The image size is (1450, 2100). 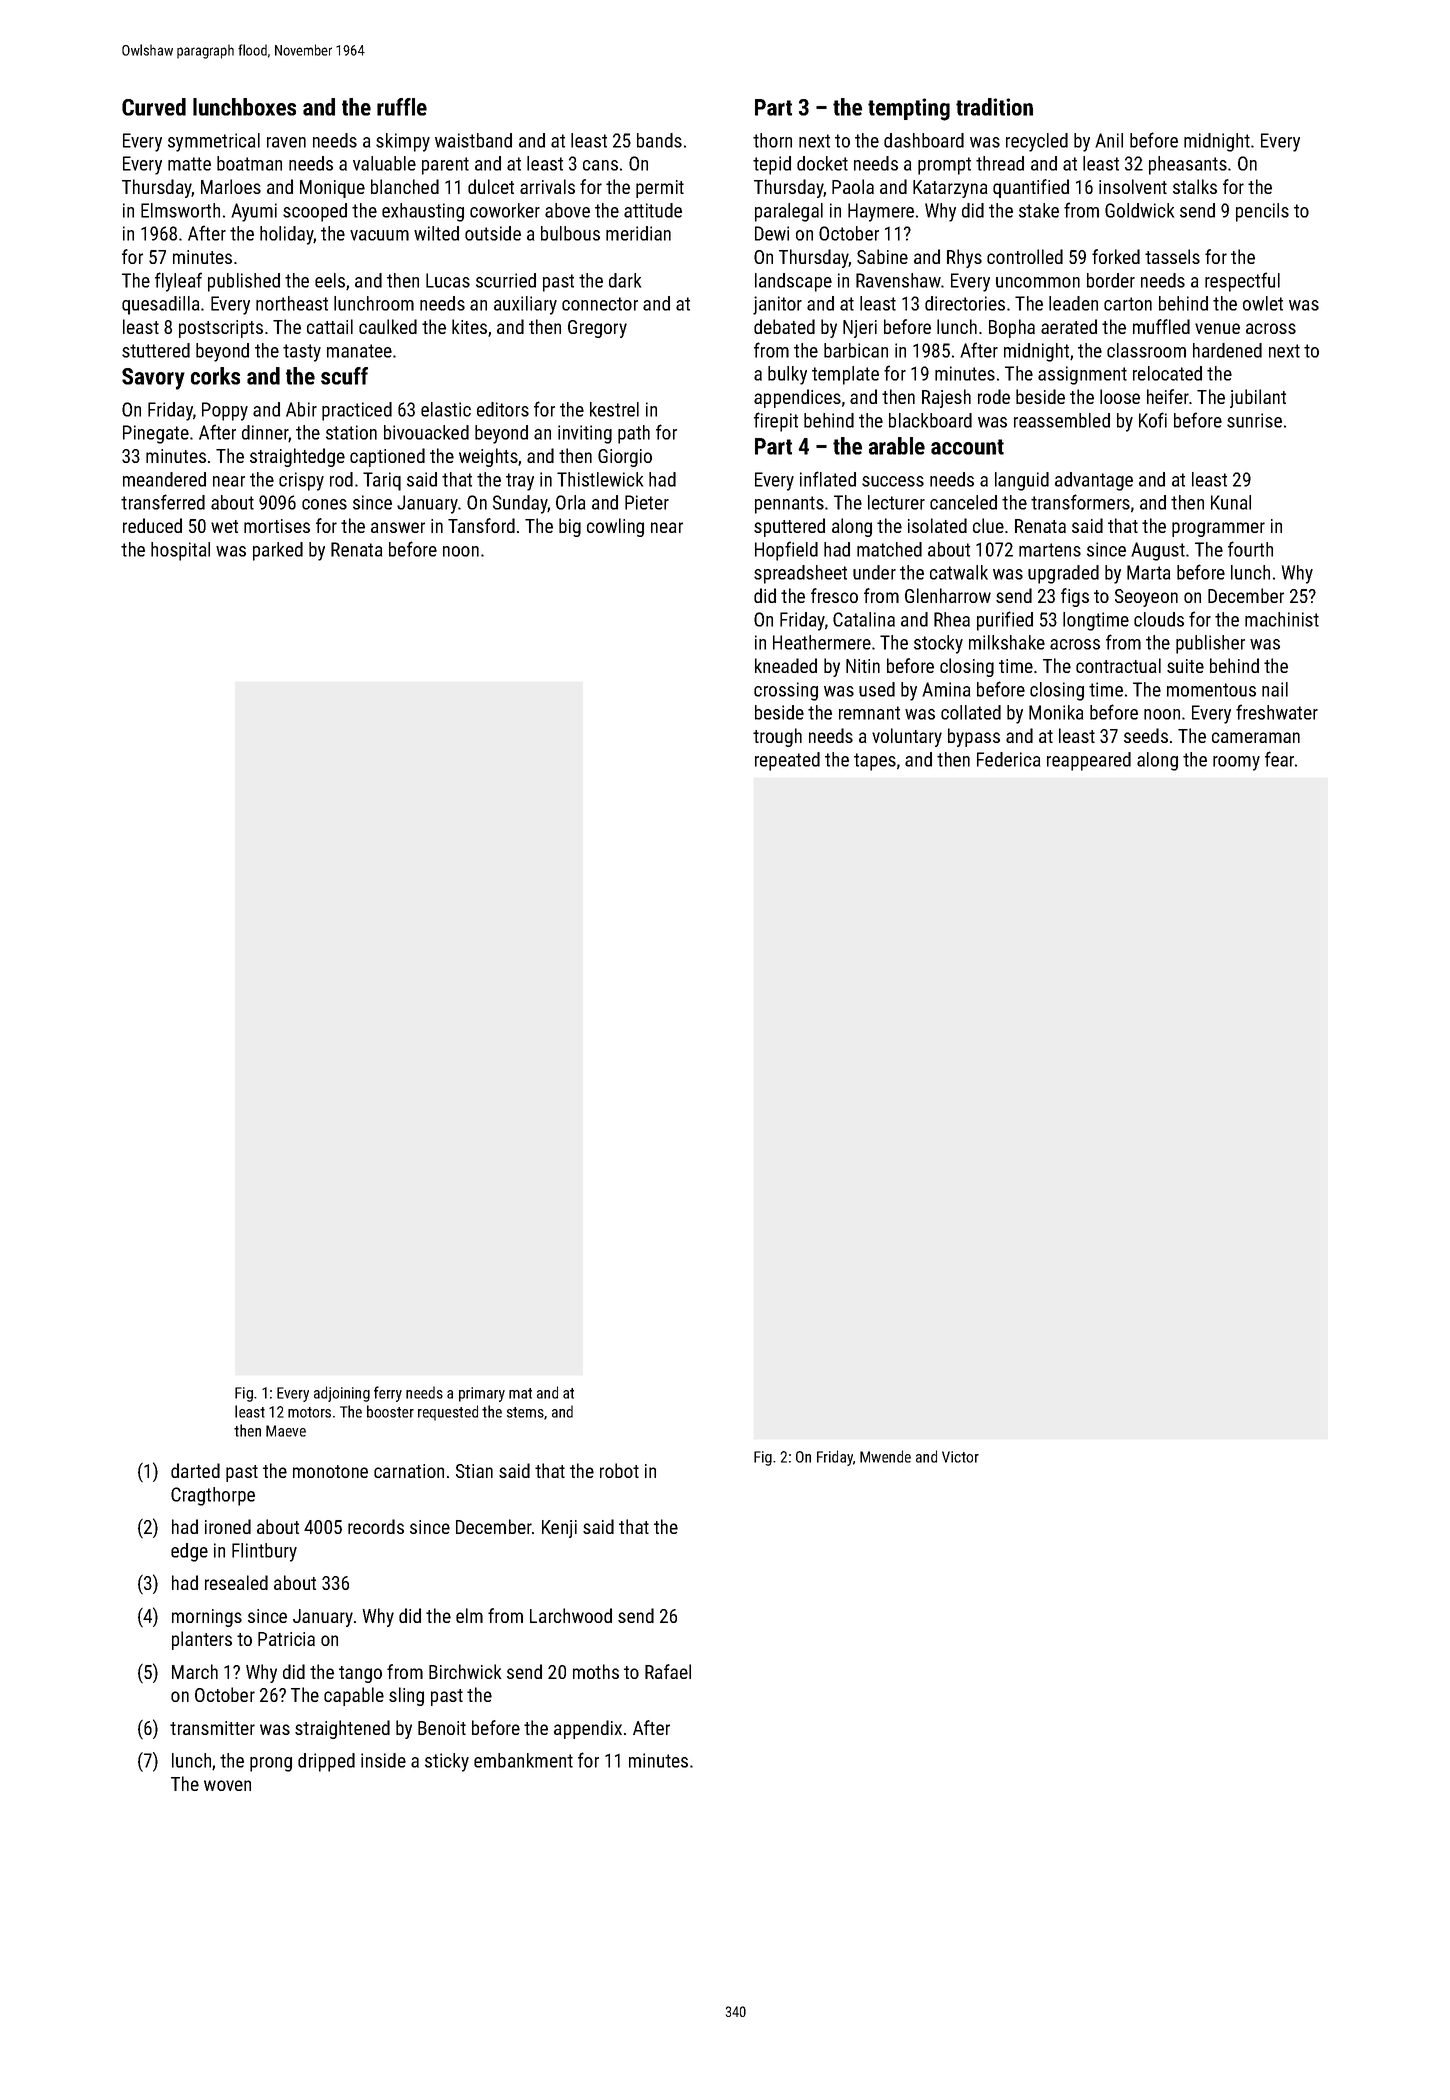 I want to click on Anil, so click(x=1109, y=140).
